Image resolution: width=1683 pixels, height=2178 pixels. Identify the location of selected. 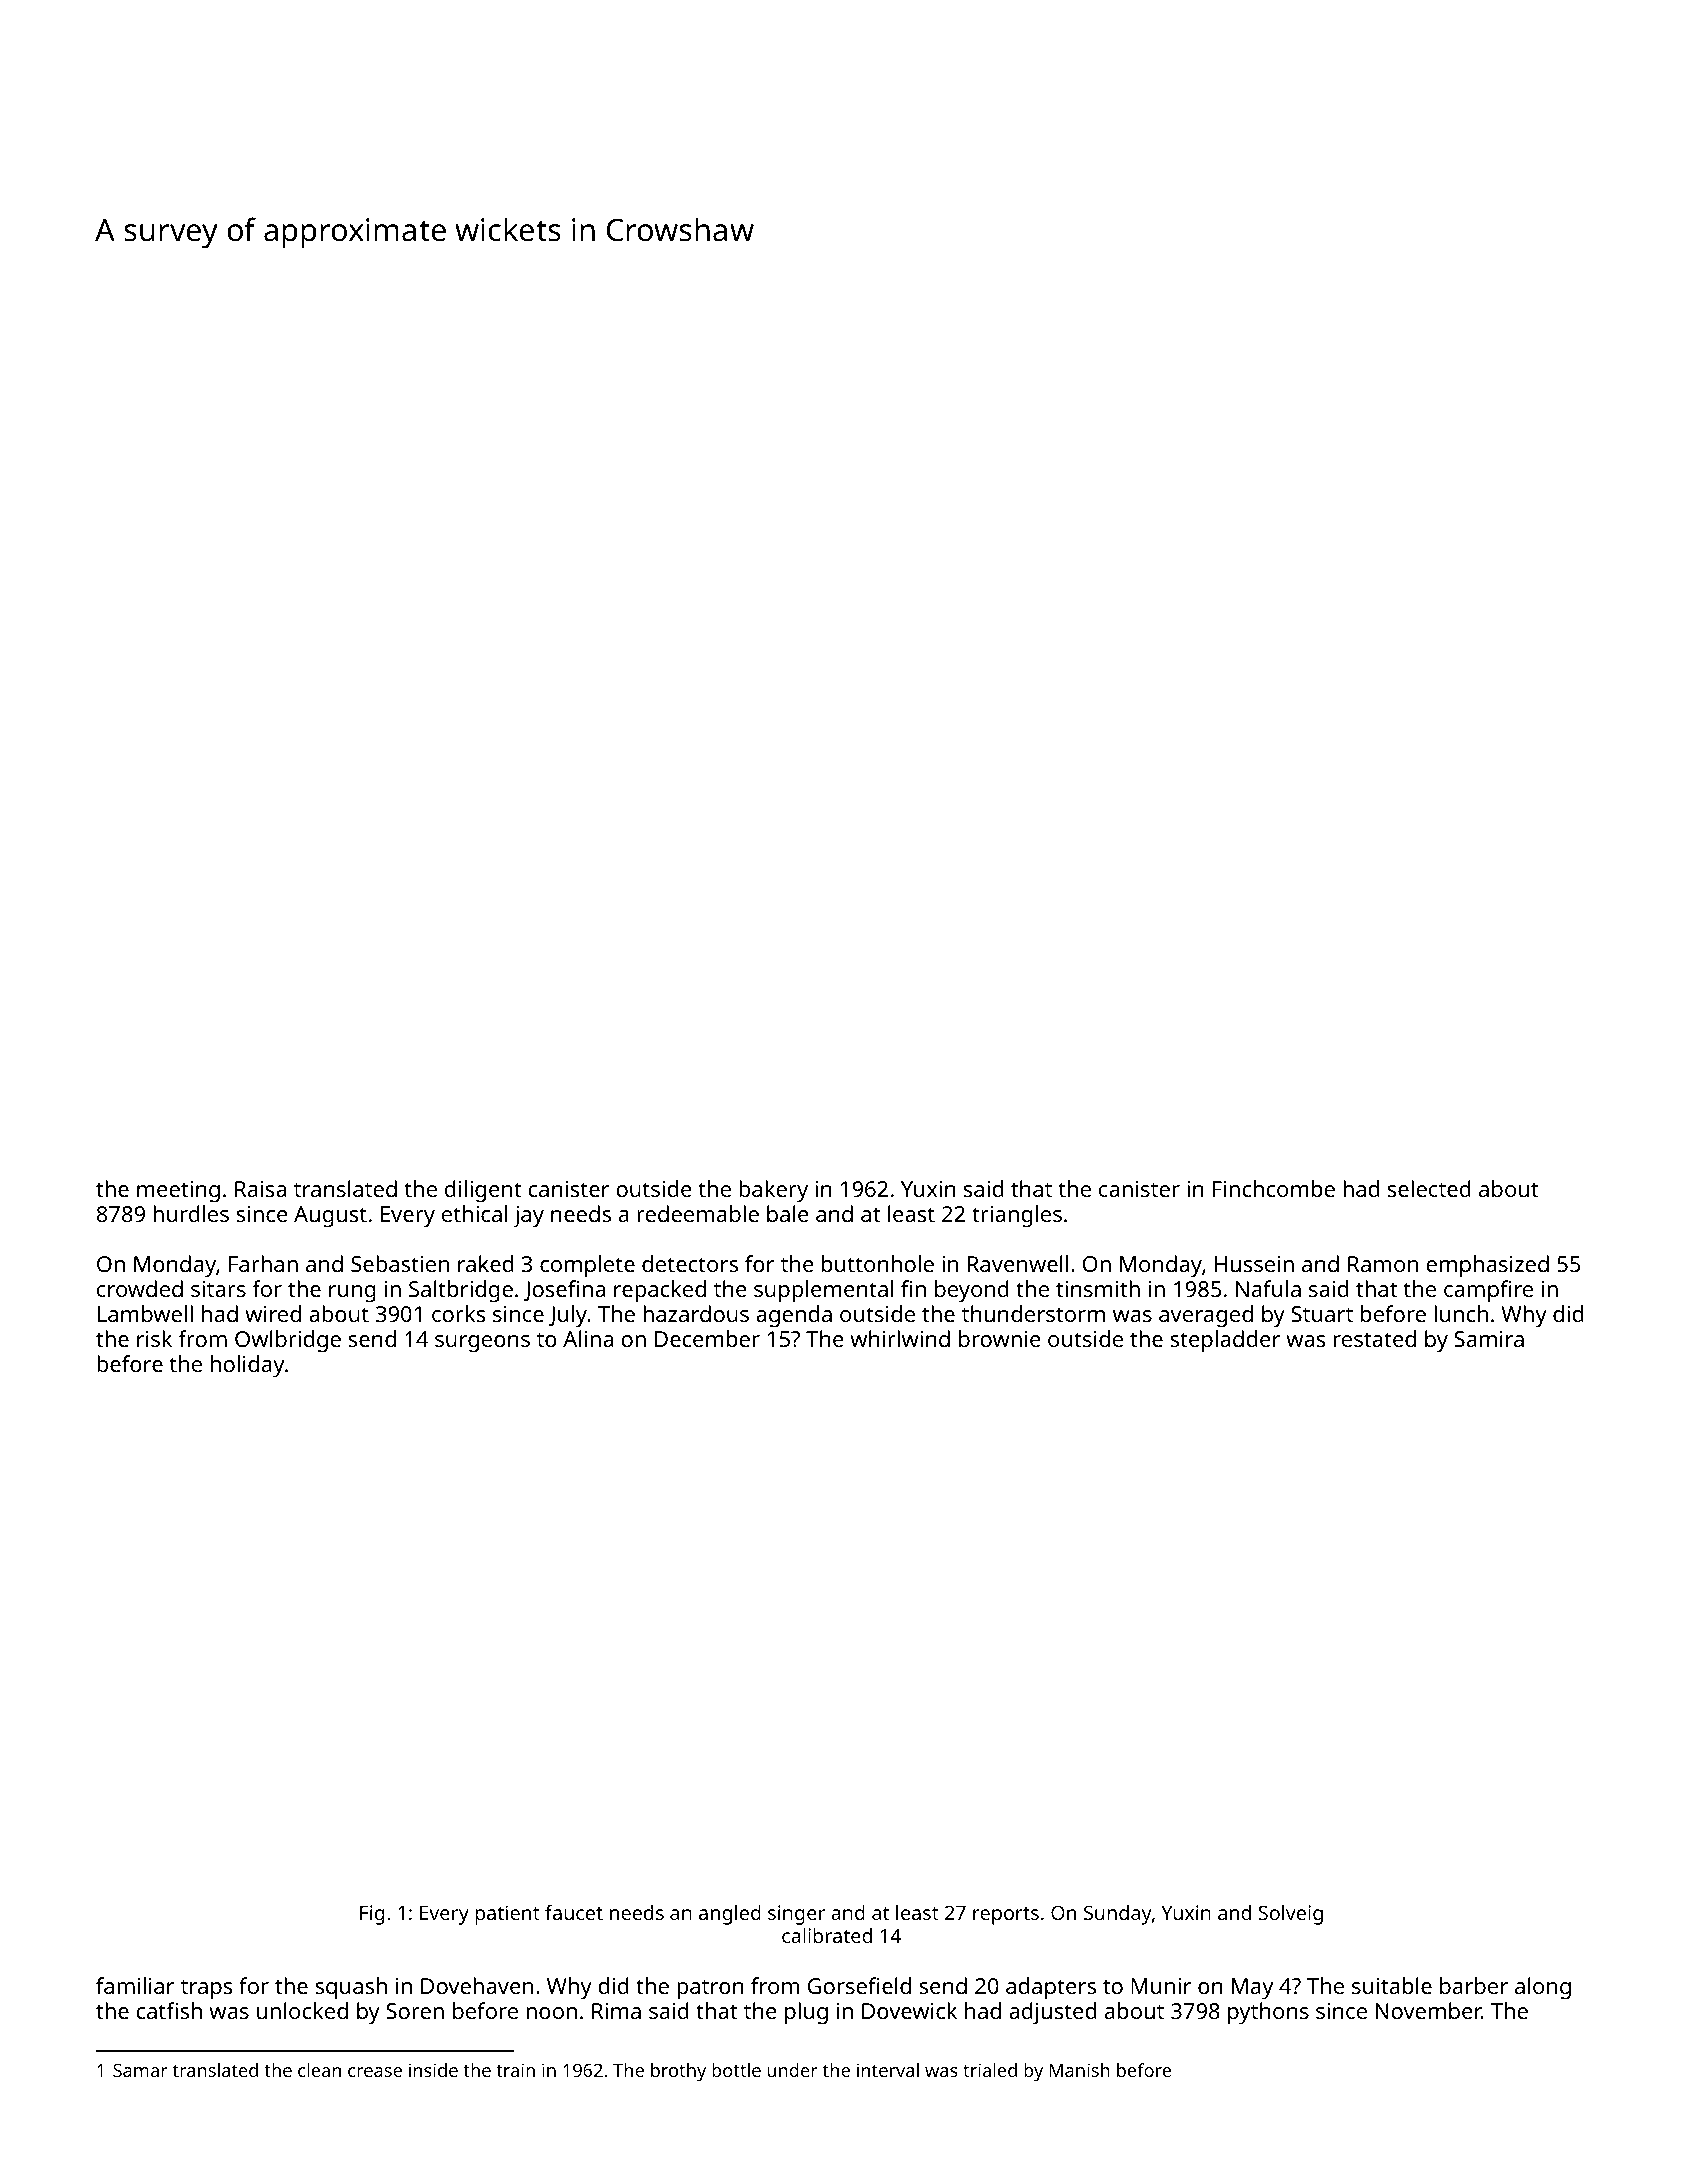
(1429, 1188).
